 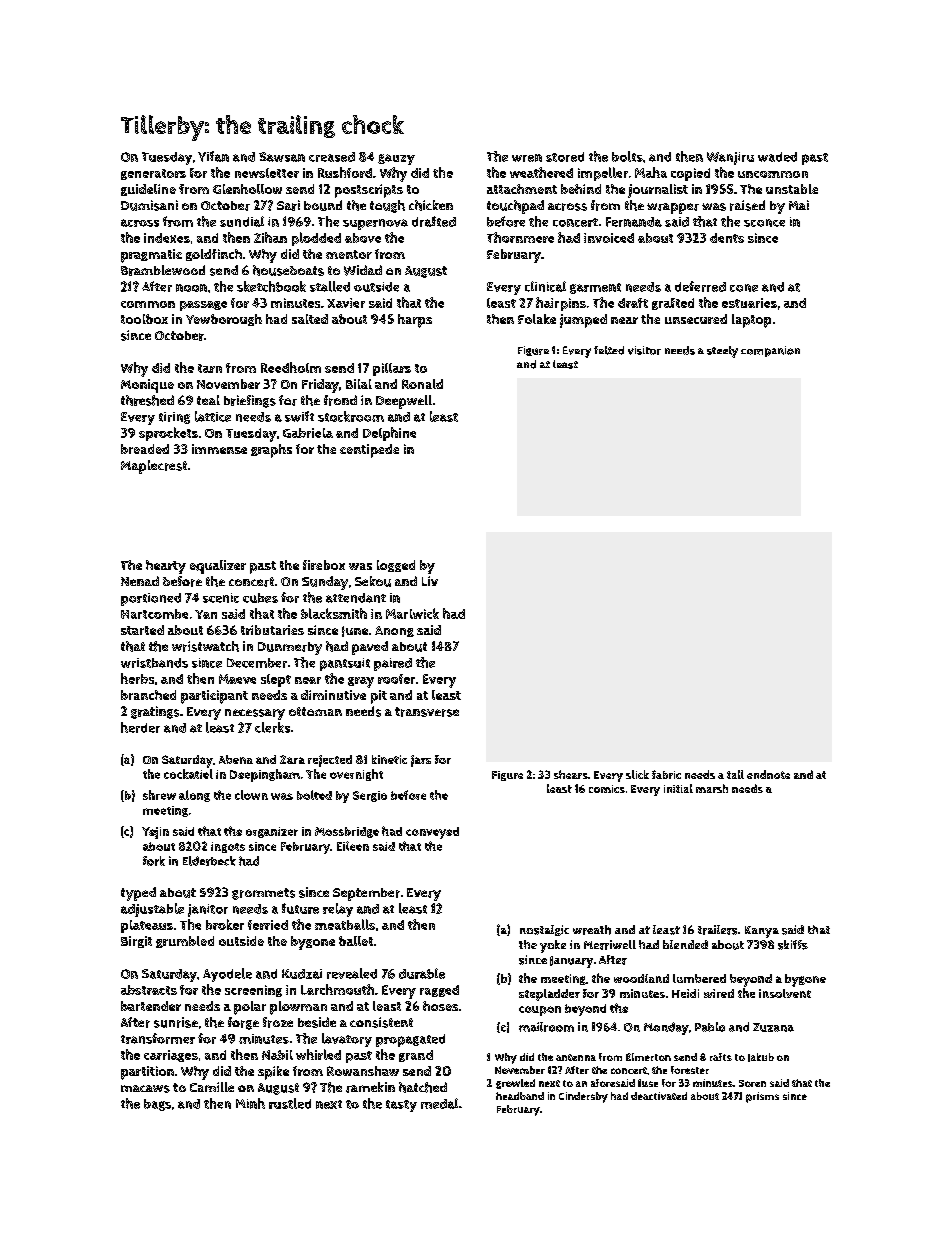 I want to click on Bilal, so click(x=359, y=384).
